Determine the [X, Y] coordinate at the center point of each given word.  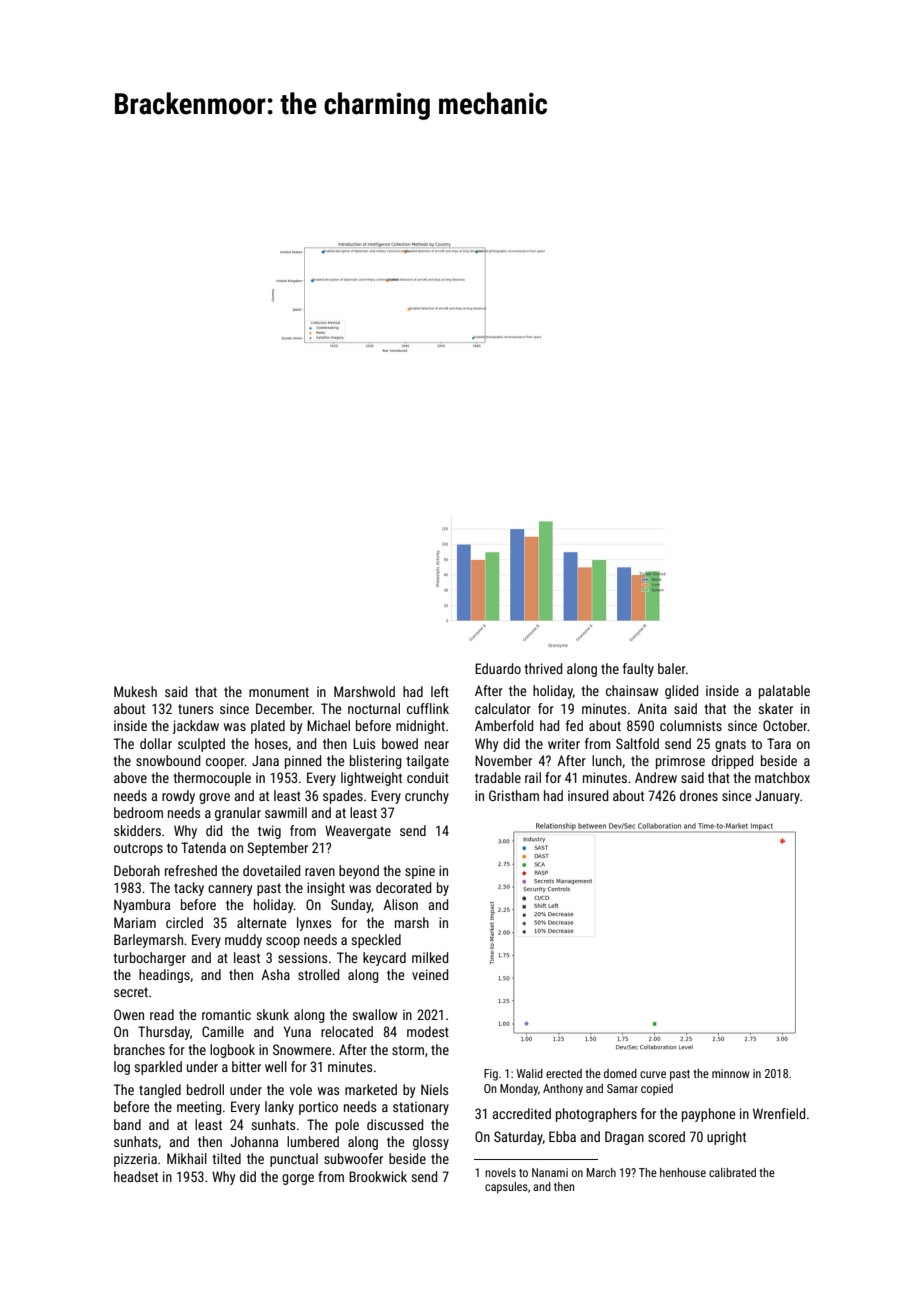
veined [430, 974]
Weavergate [358, 832]
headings [164, 976]
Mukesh [135, 691]
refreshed [191, 870]
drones [699, 795]
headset [136, 1176]
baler [672, 668]
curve [653, 1074]
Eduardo [498, 668]
